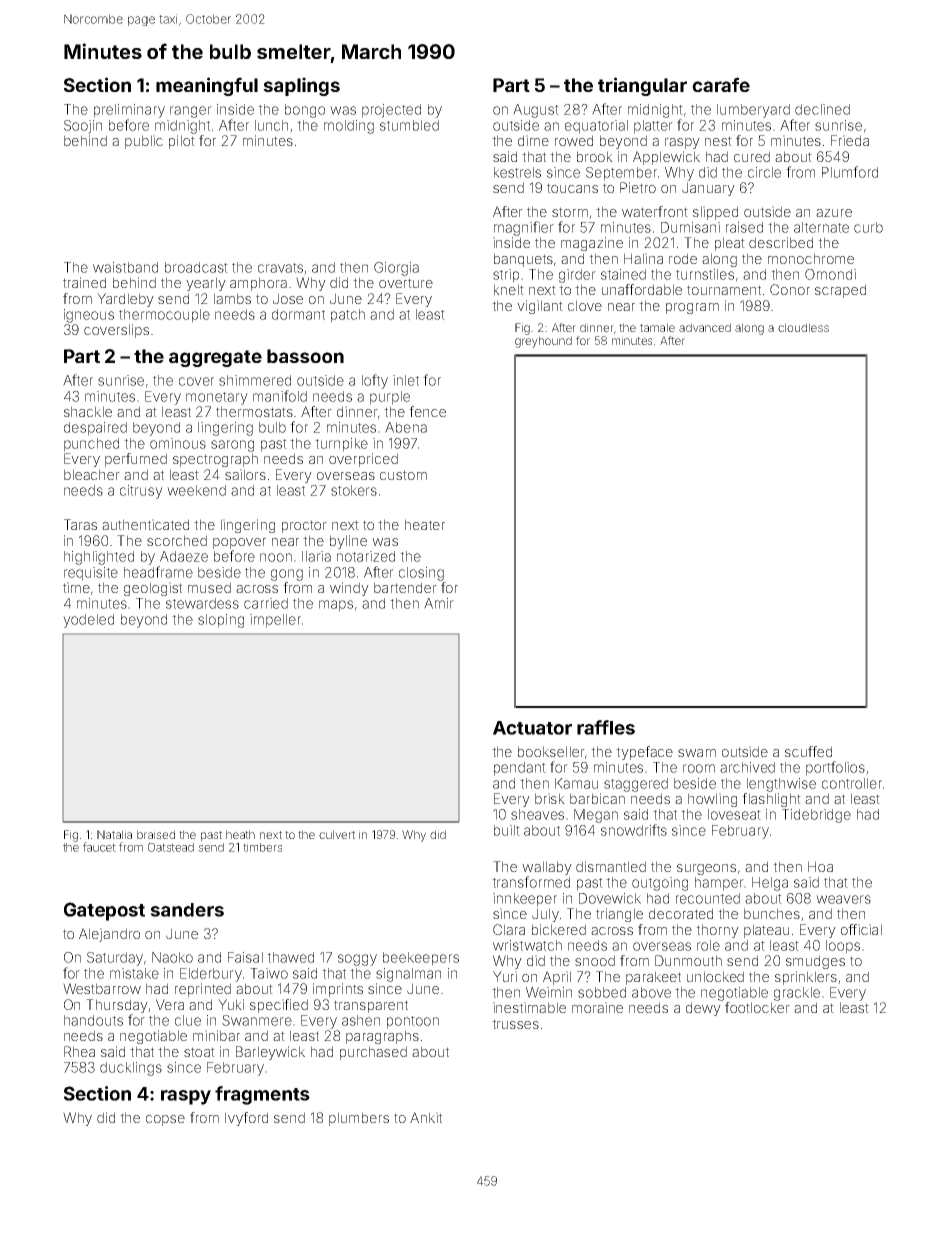 This screenshot has height=1233, width=952. Describe the element at coordinates (533, 140) in the screenshot. I see `dime` at that location.
